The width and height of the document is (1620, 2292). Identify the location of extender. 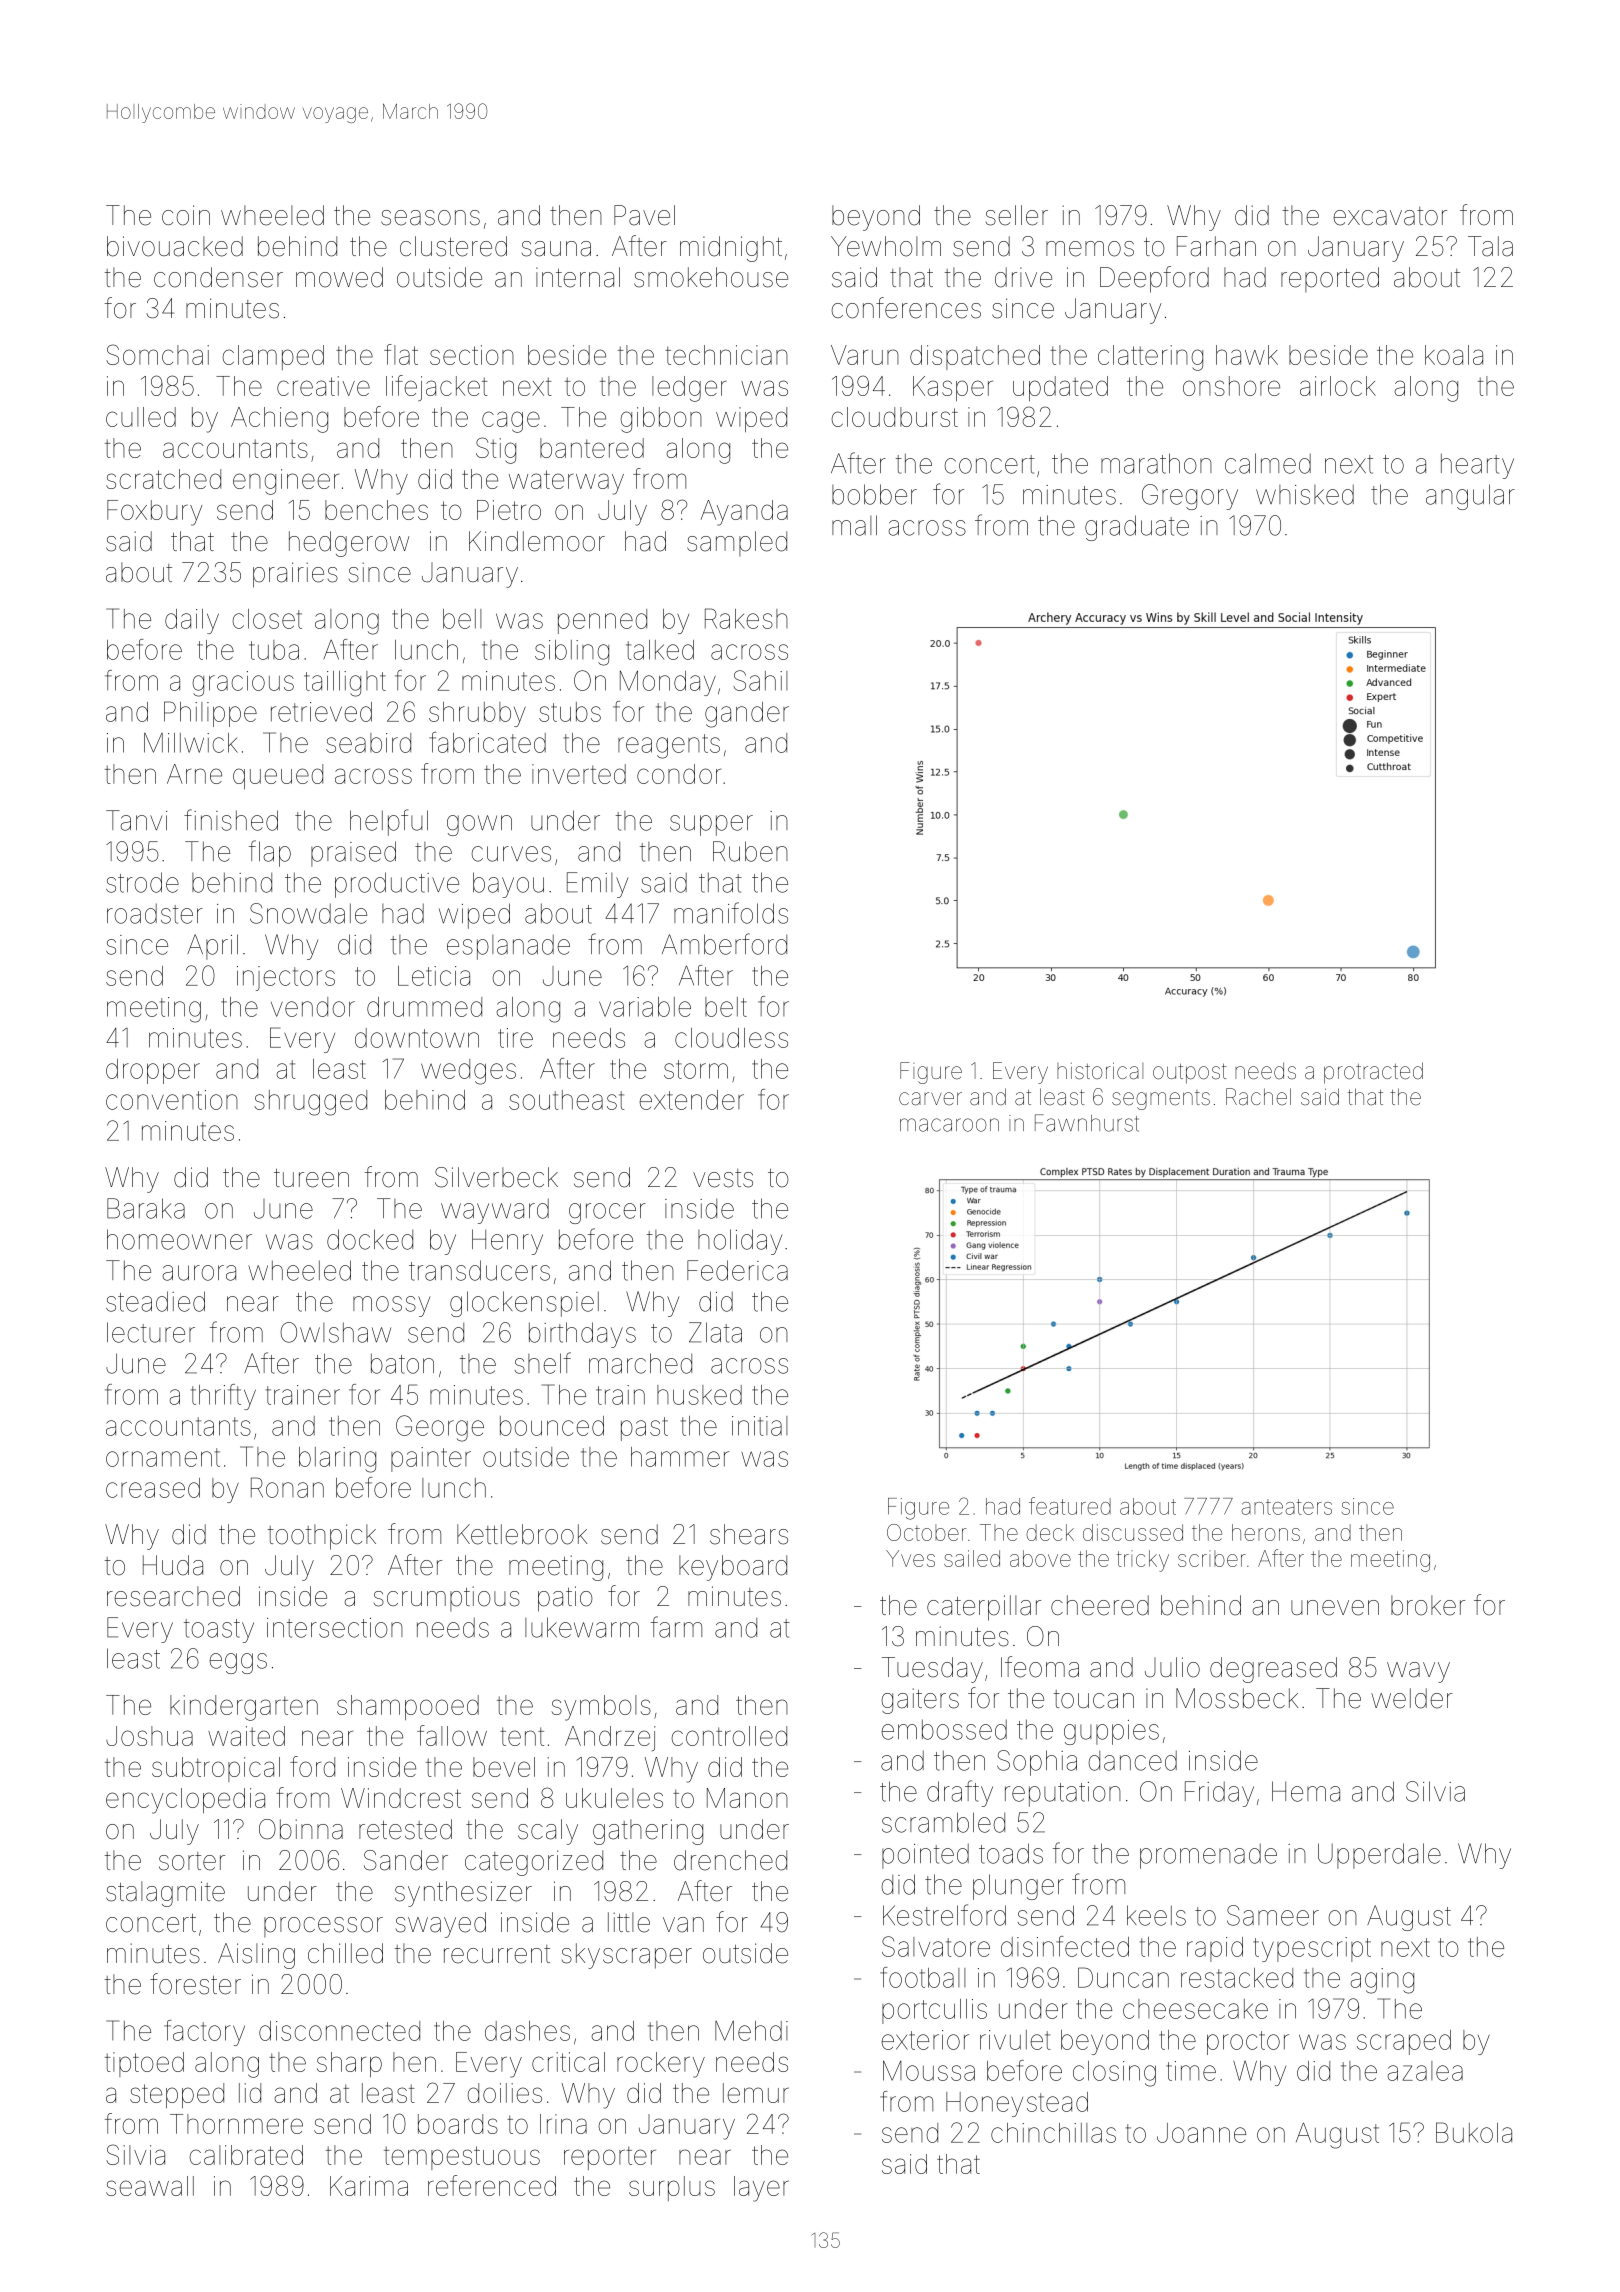
(691, 1100).
